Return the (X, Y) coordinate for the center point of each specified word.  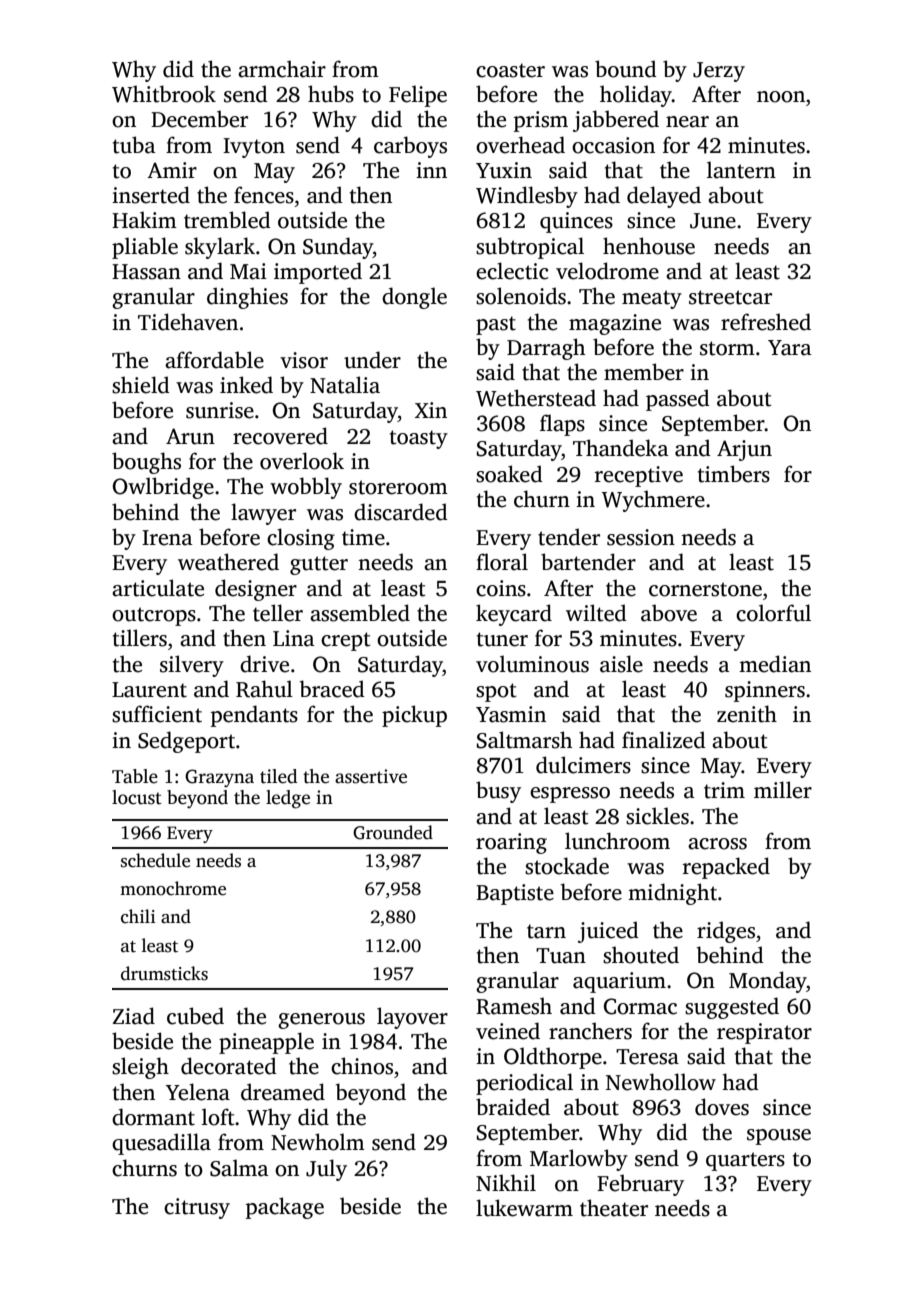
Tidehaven (188, 322)
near (687, 122)
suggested (732, 1008)
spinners (765, 691)
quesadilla (161, 1144)
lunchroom (617, 841)
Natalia (345, 385)
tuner (502, 639)
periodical (524, 1084)
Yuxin (504, 170)
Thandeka (621, 448)
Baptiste (515, 894)
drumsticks (164, 973)
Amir (172, 170)
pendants (254, 716)
